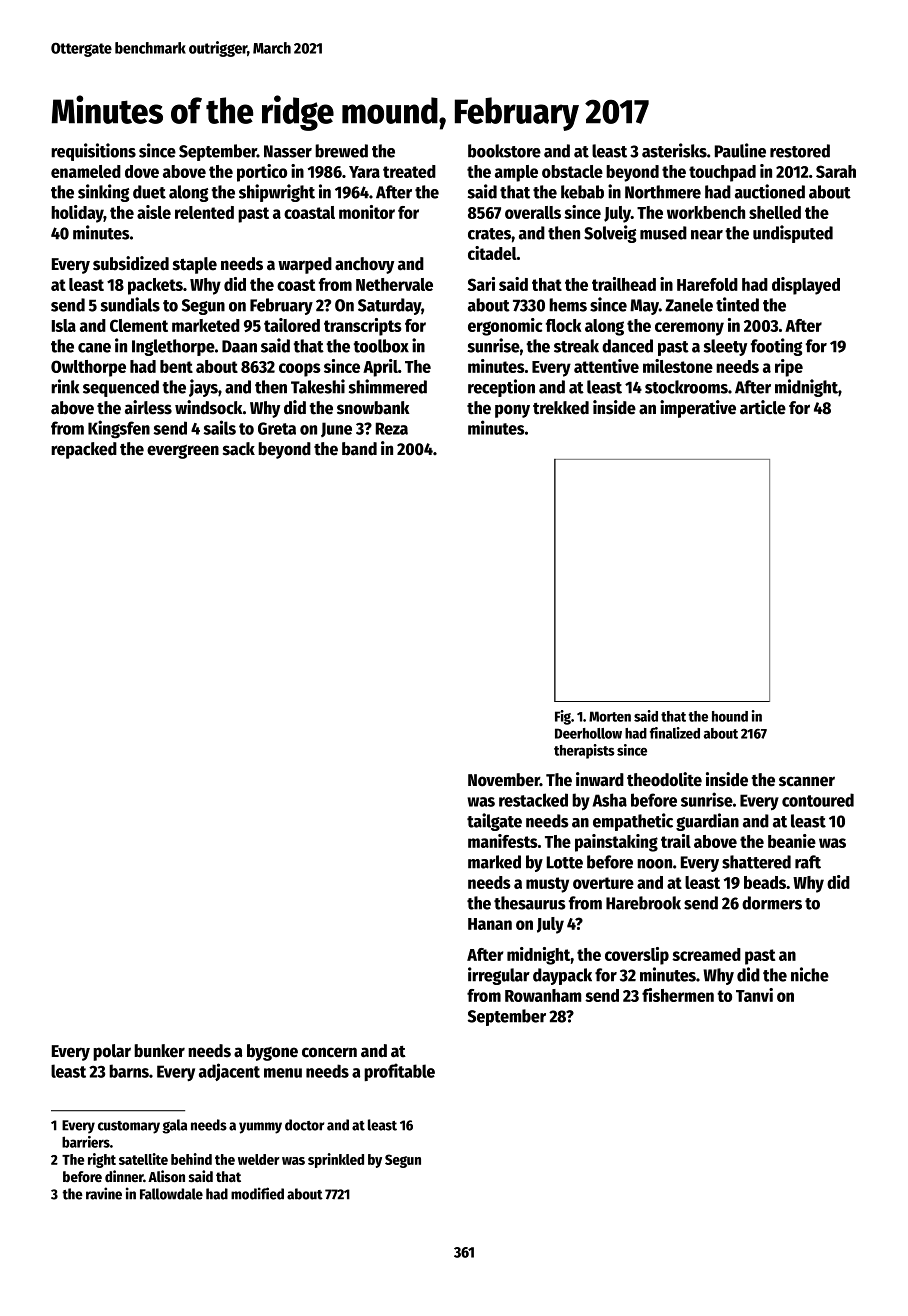 This image has width=908, height=1316. I want to click on Fallowdale, so click(171, 1194).
